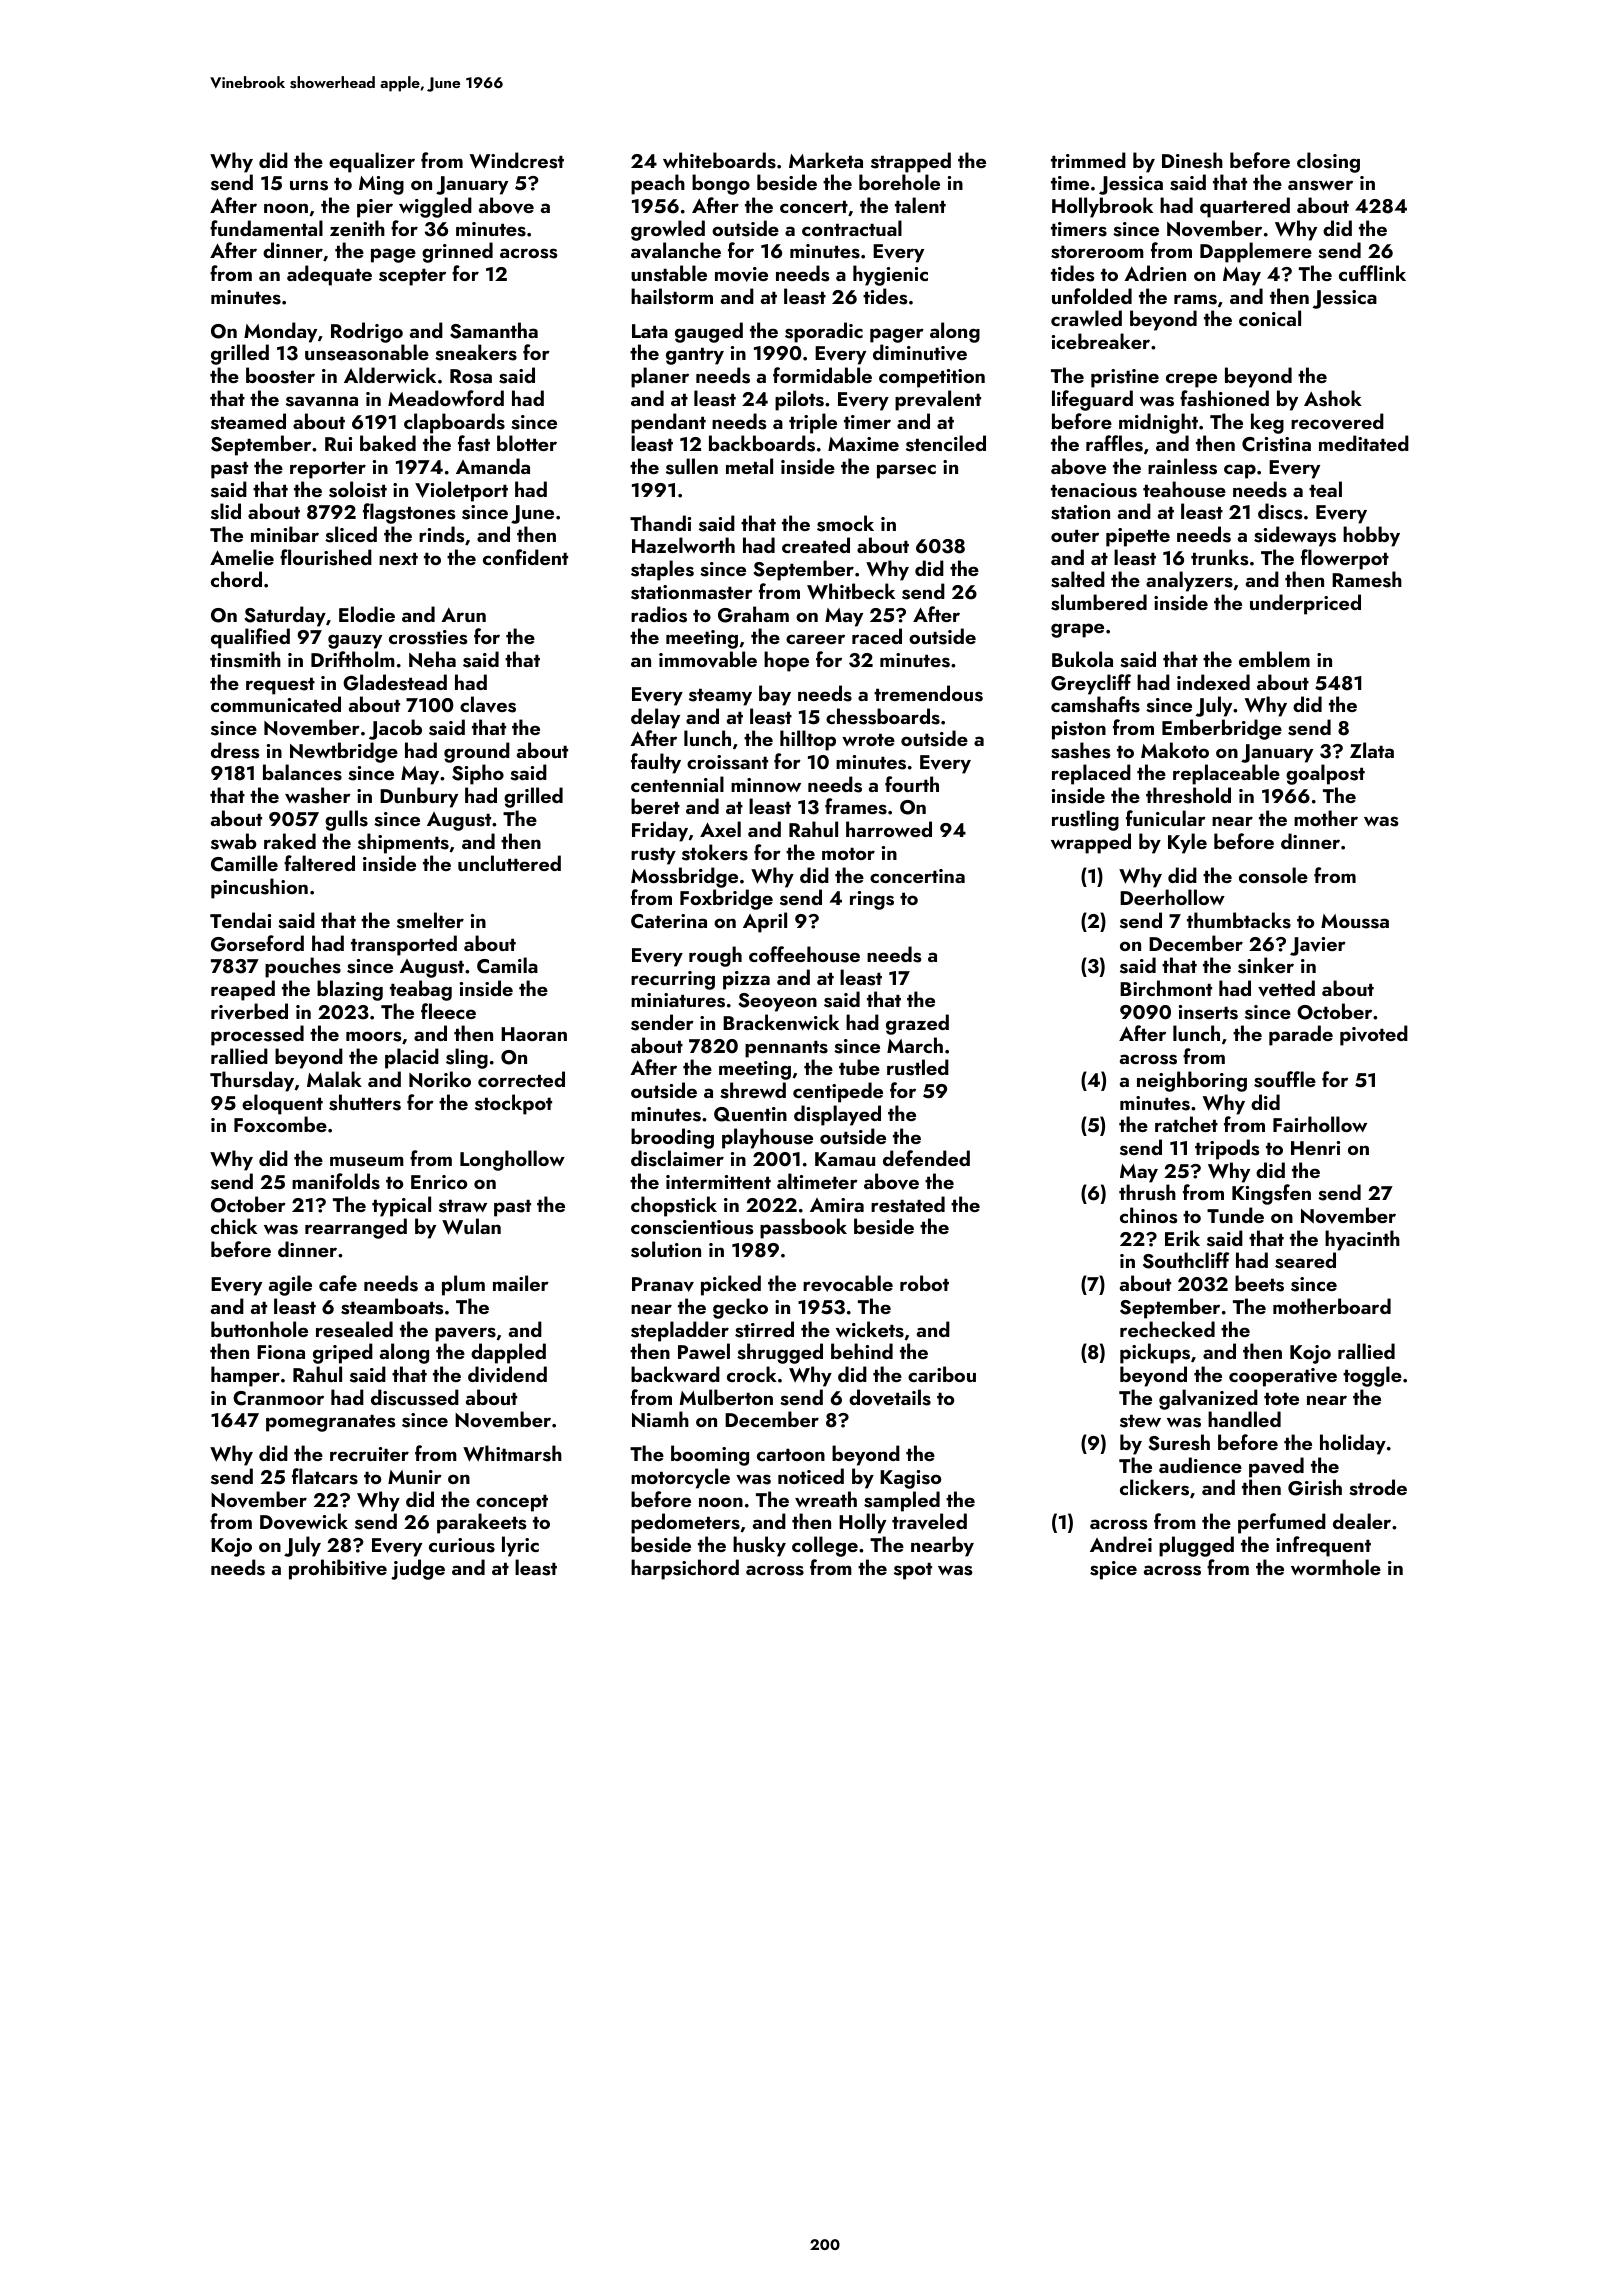  Describe the element at coordinates (418, 1569) in the image. I see `judge` at that location.
